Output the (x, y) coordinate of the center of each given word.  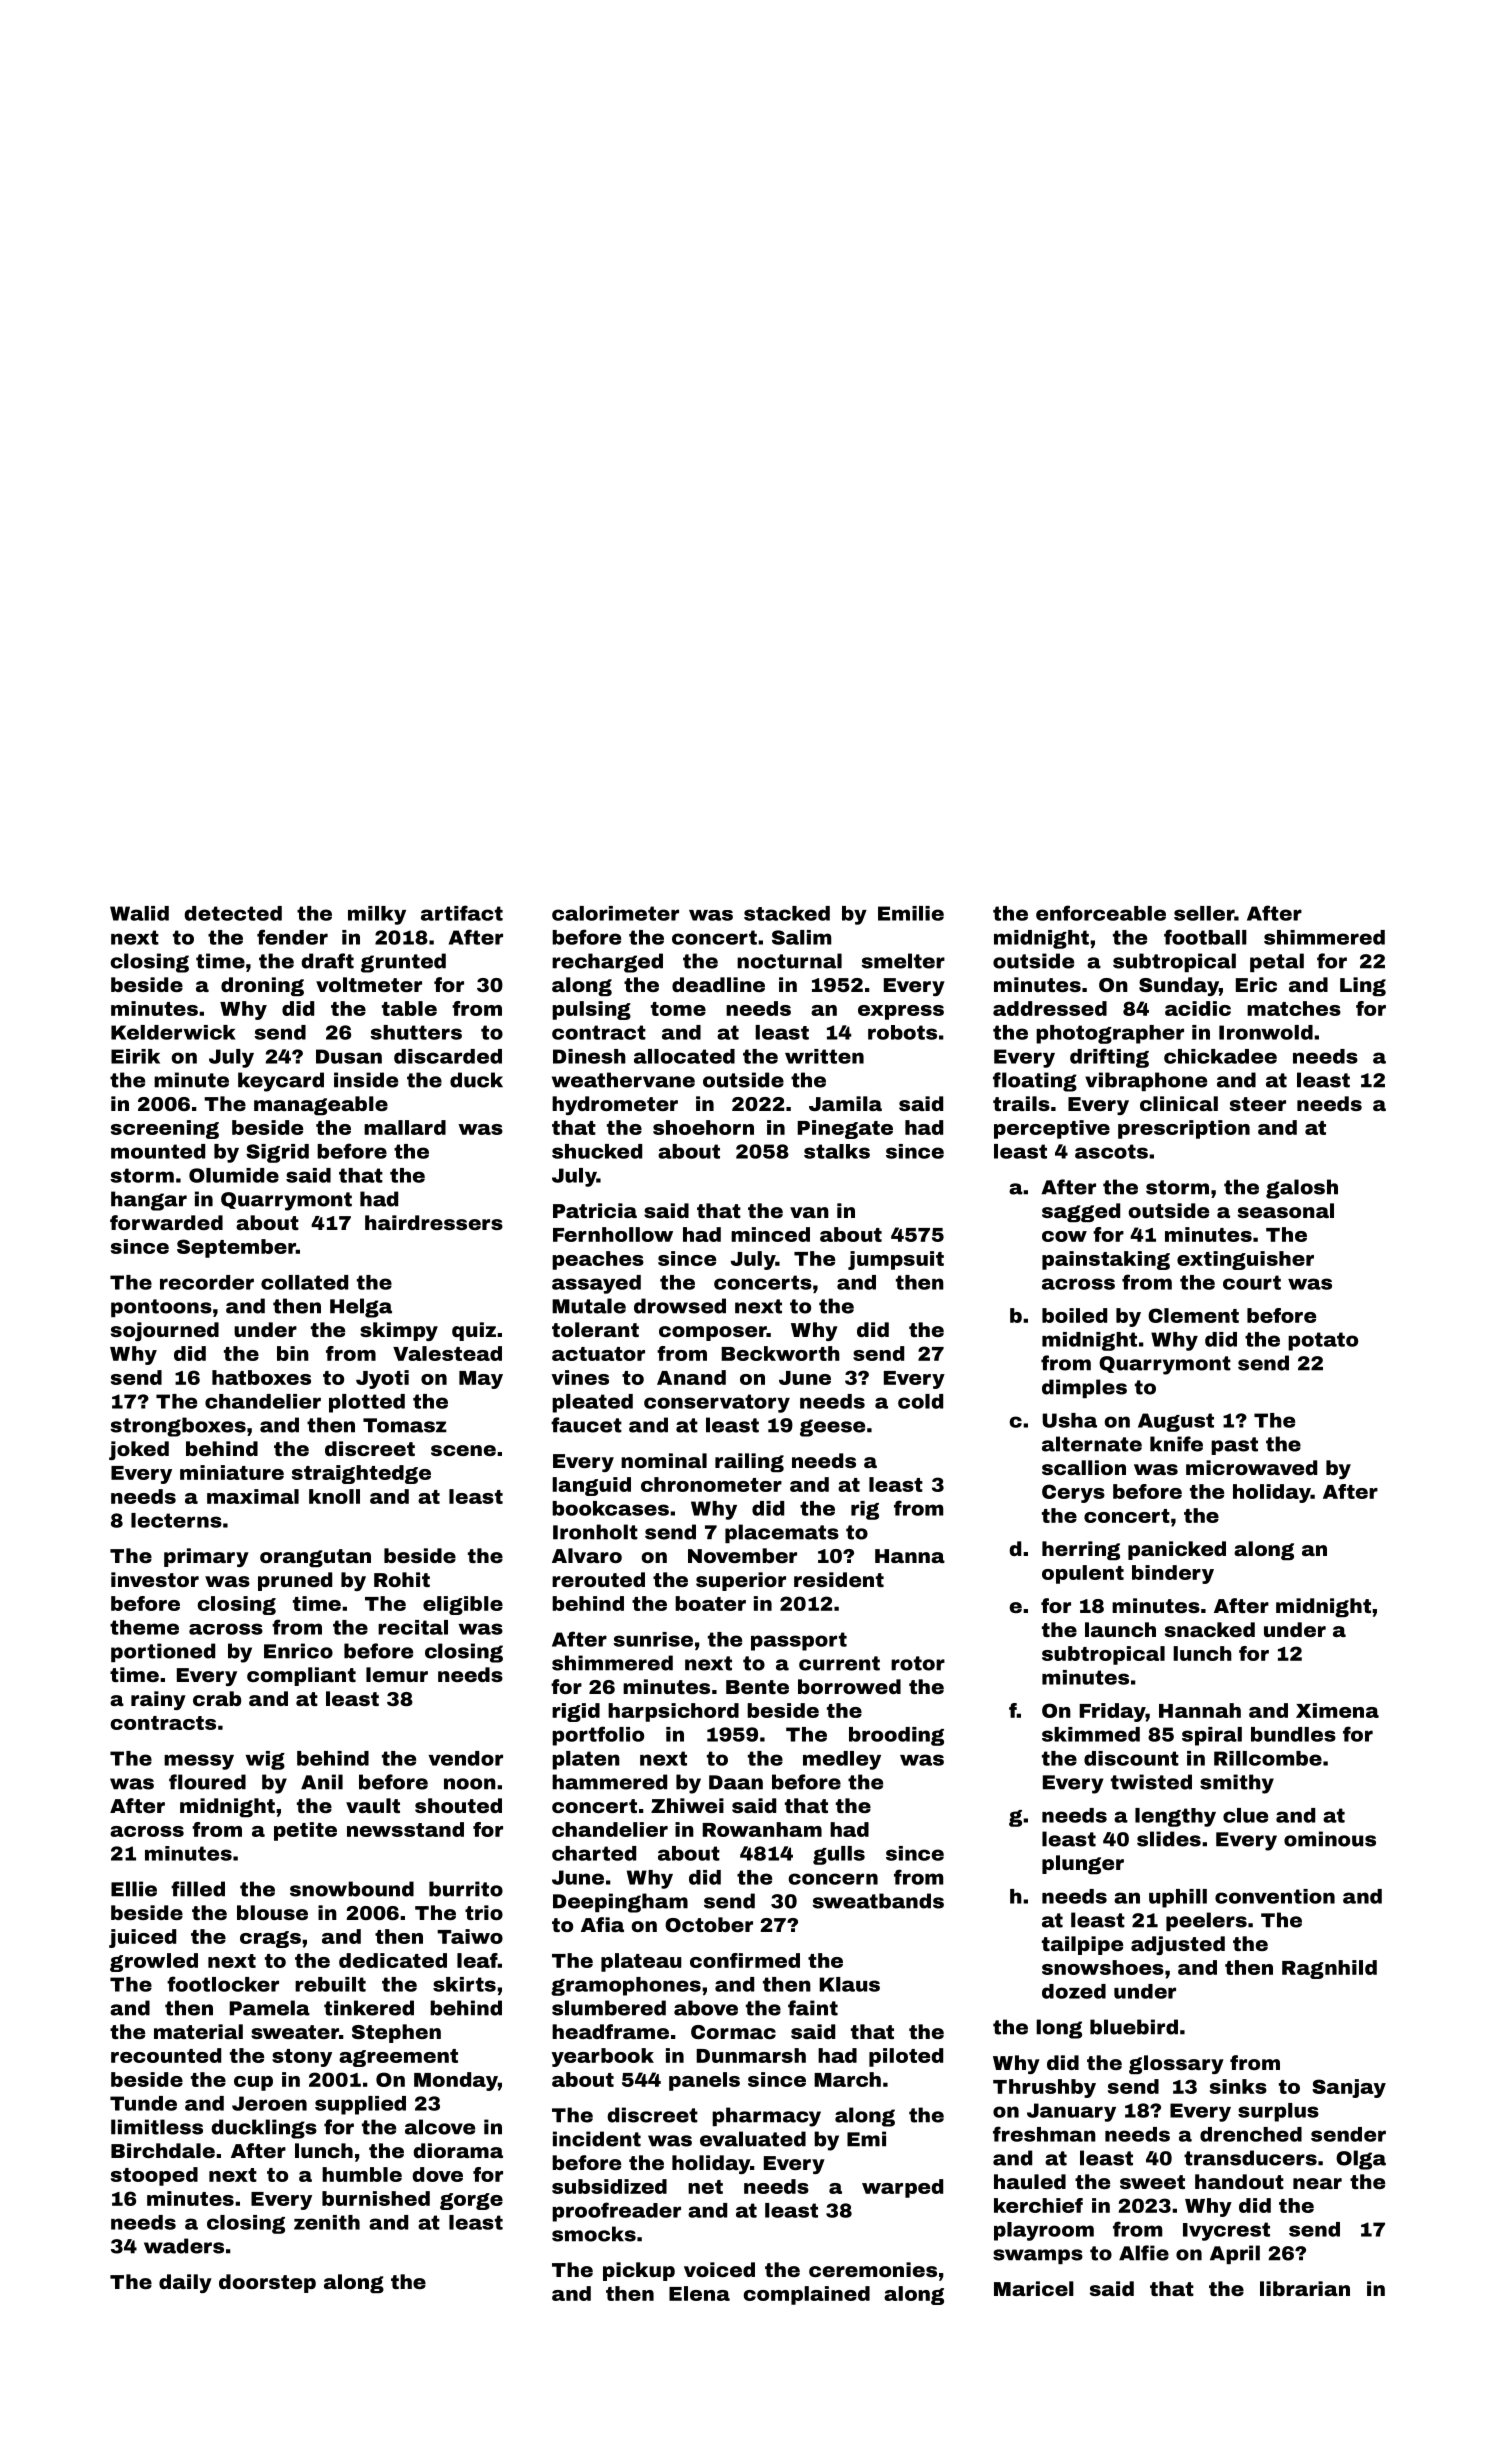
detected (233, 913)
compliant (301, 1676)
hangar (149, 1201)
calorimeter (615, 913)
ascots (1111, 1151)
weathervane (623, 1080)
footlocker (223, 1984)
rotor (918, 1663)
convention (1275, 1896)
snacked (1210, 1629)
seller (1204, 913)
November (742, 1555)
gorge (471, 2201)
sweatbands (878, 1901)
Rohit (402, 1579)
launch (1120, 1629)
